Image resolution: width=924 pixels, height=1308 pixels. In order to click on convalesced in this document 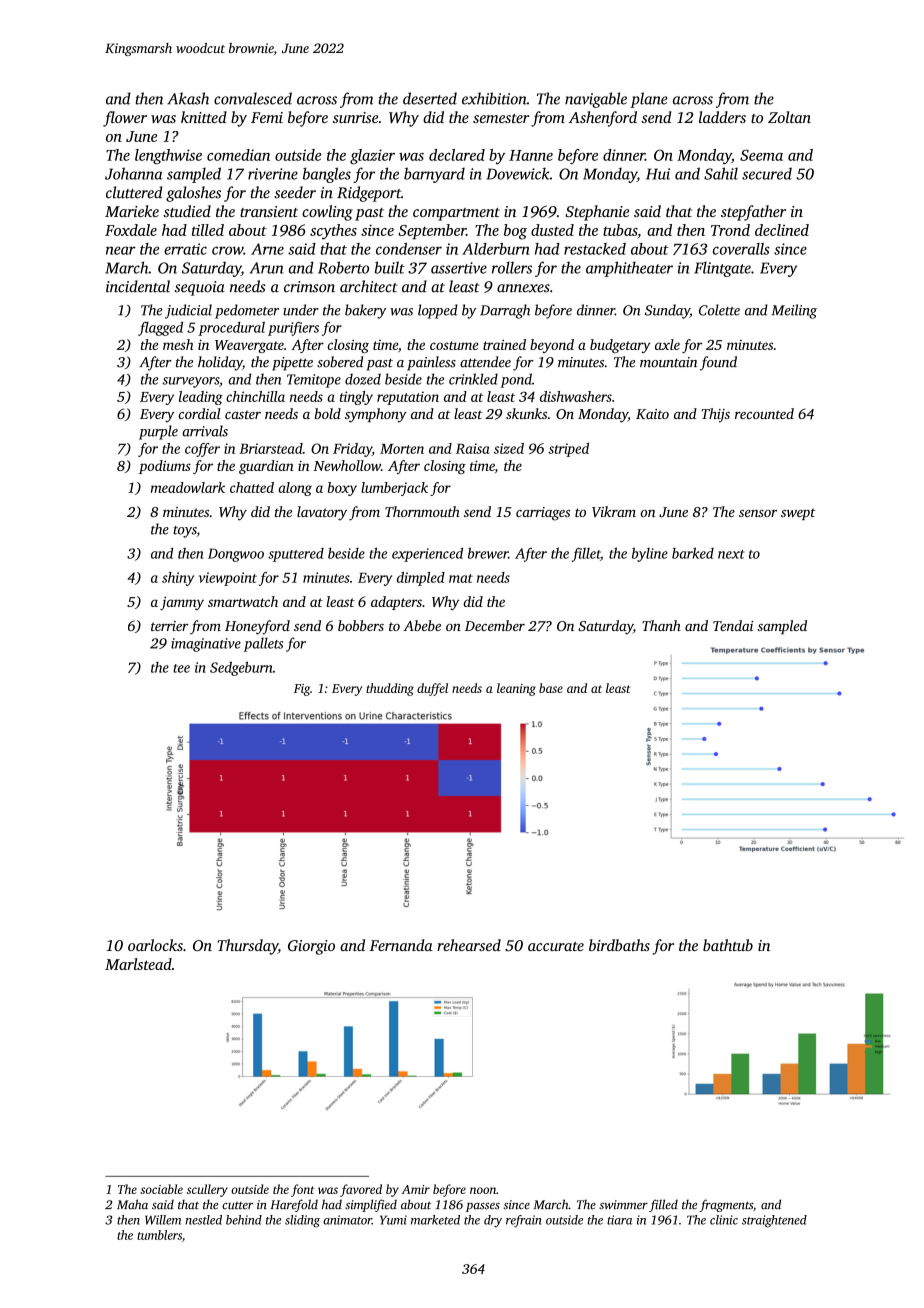, I will do `click(253, 98)`.
